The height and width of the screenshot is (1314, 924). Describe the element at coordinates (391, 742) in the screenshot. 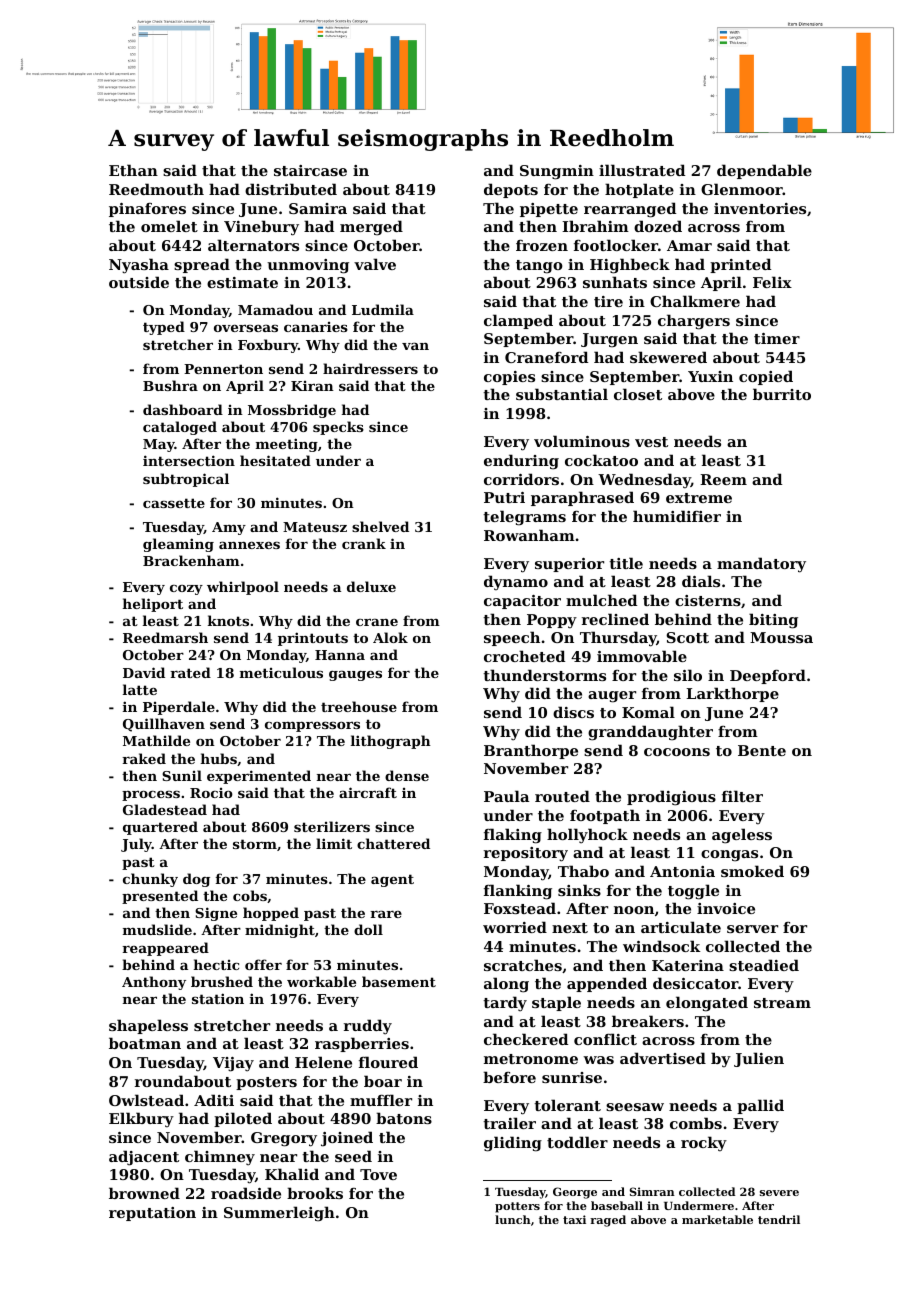

I see `lithograph` at that location.
